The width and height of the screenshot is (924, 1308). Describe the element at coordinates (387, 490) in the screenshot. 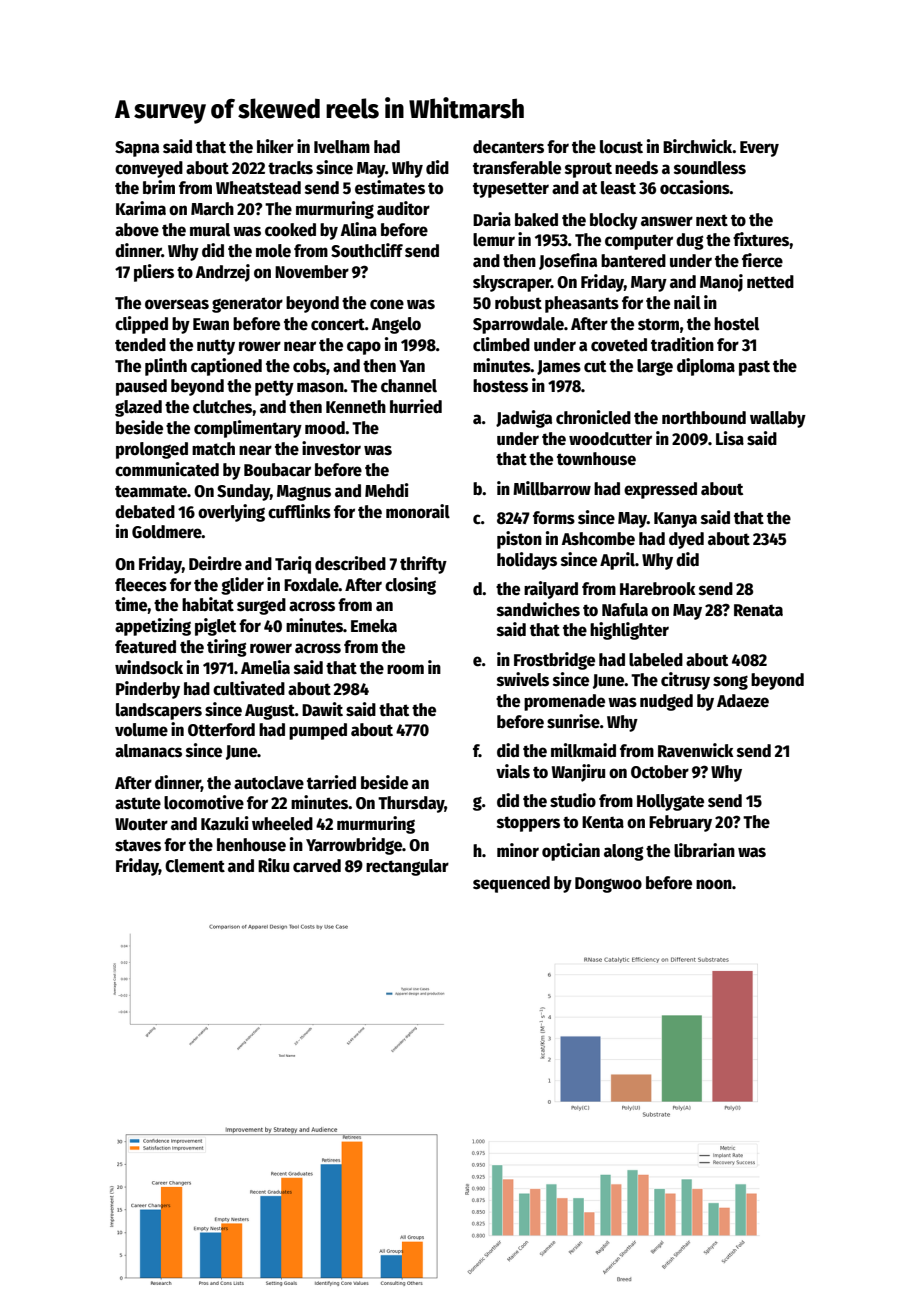

I see `Mehdi` at that location.
